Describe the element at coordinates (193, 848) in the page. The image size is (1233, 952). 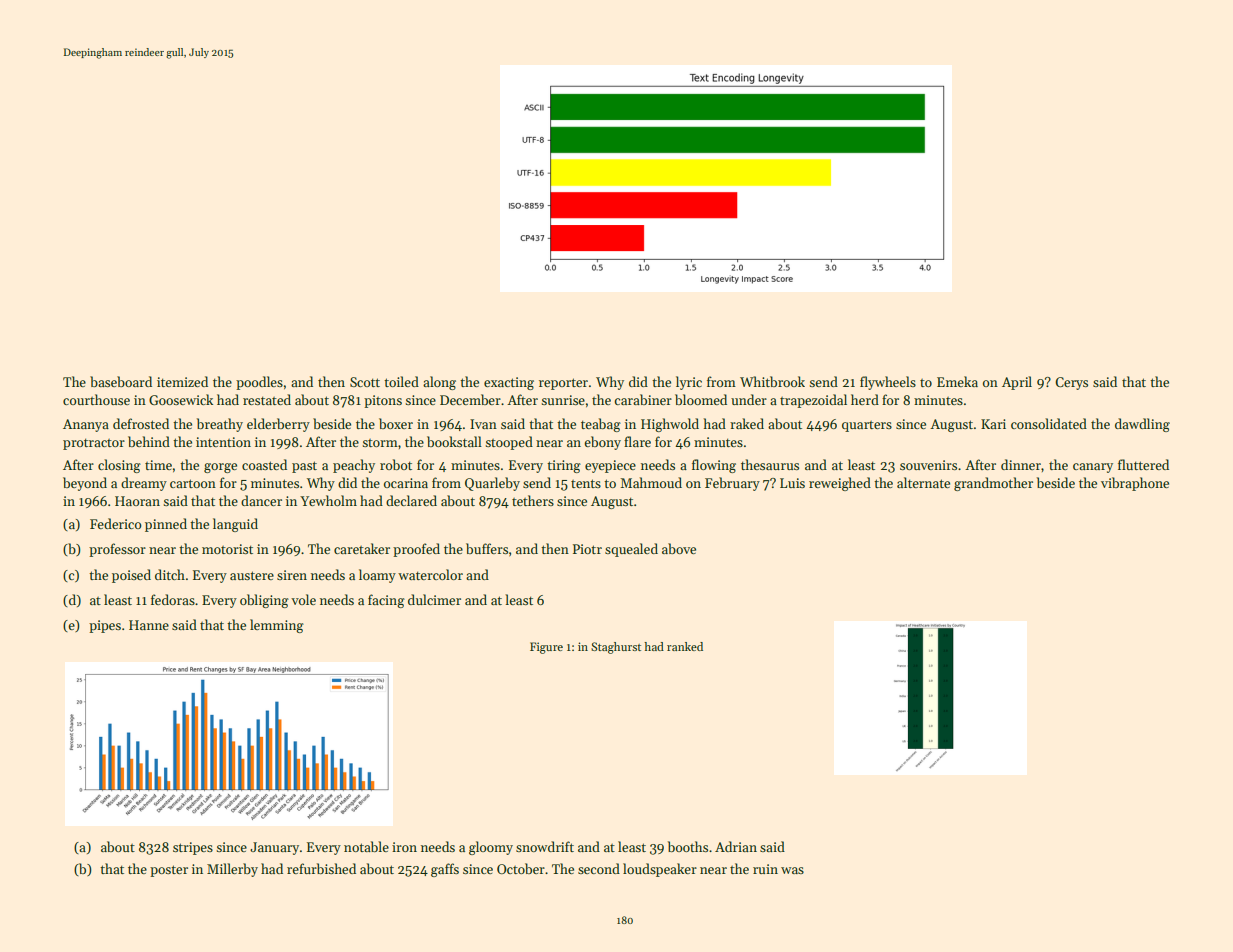
I see `stripes` at that location.
